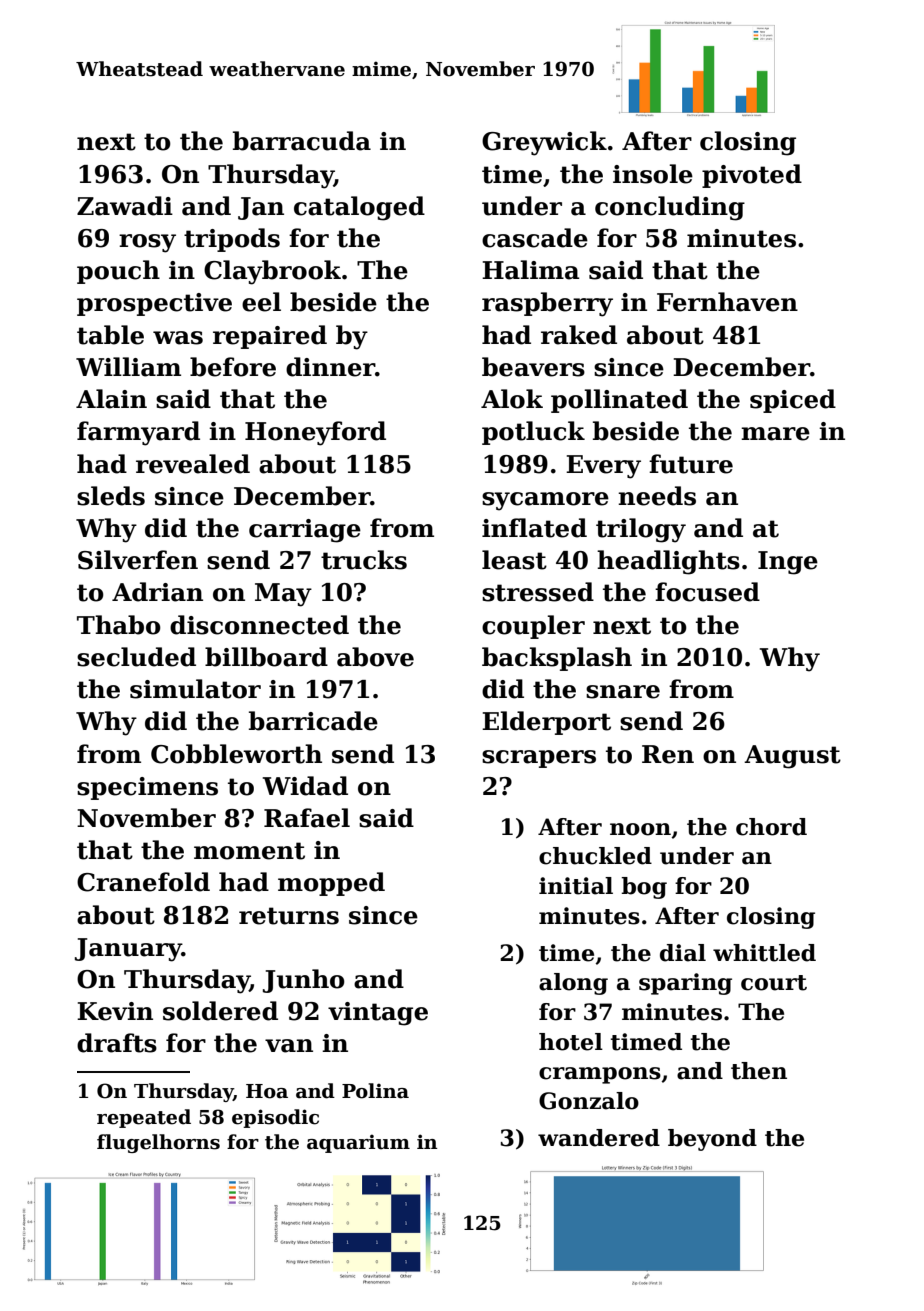  What do you see at coordinates (267, 1091) in the screenshot?
I see `Hoa` at bounding box center [267, 1091].
